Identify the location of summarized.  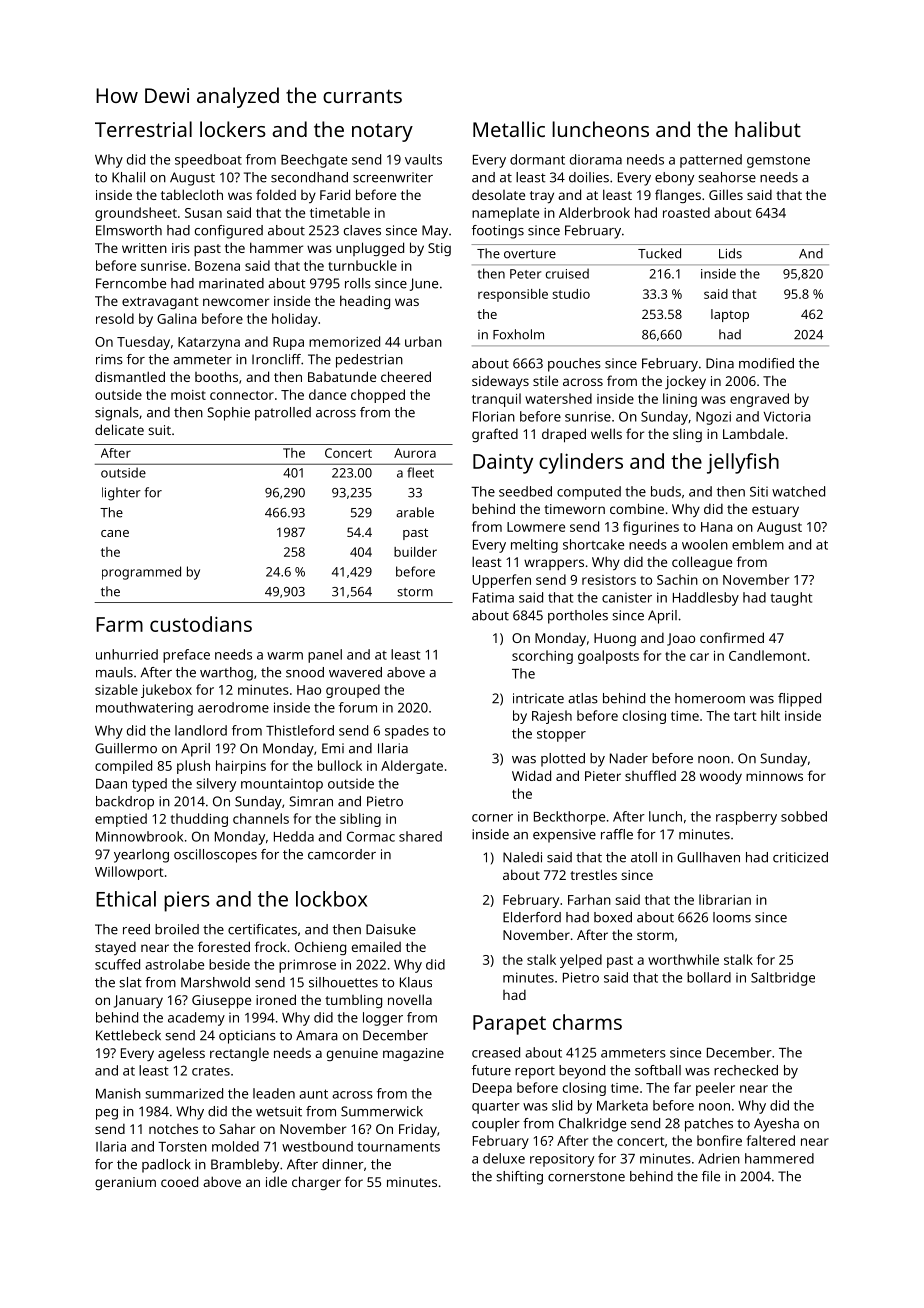
(184, 1093).
